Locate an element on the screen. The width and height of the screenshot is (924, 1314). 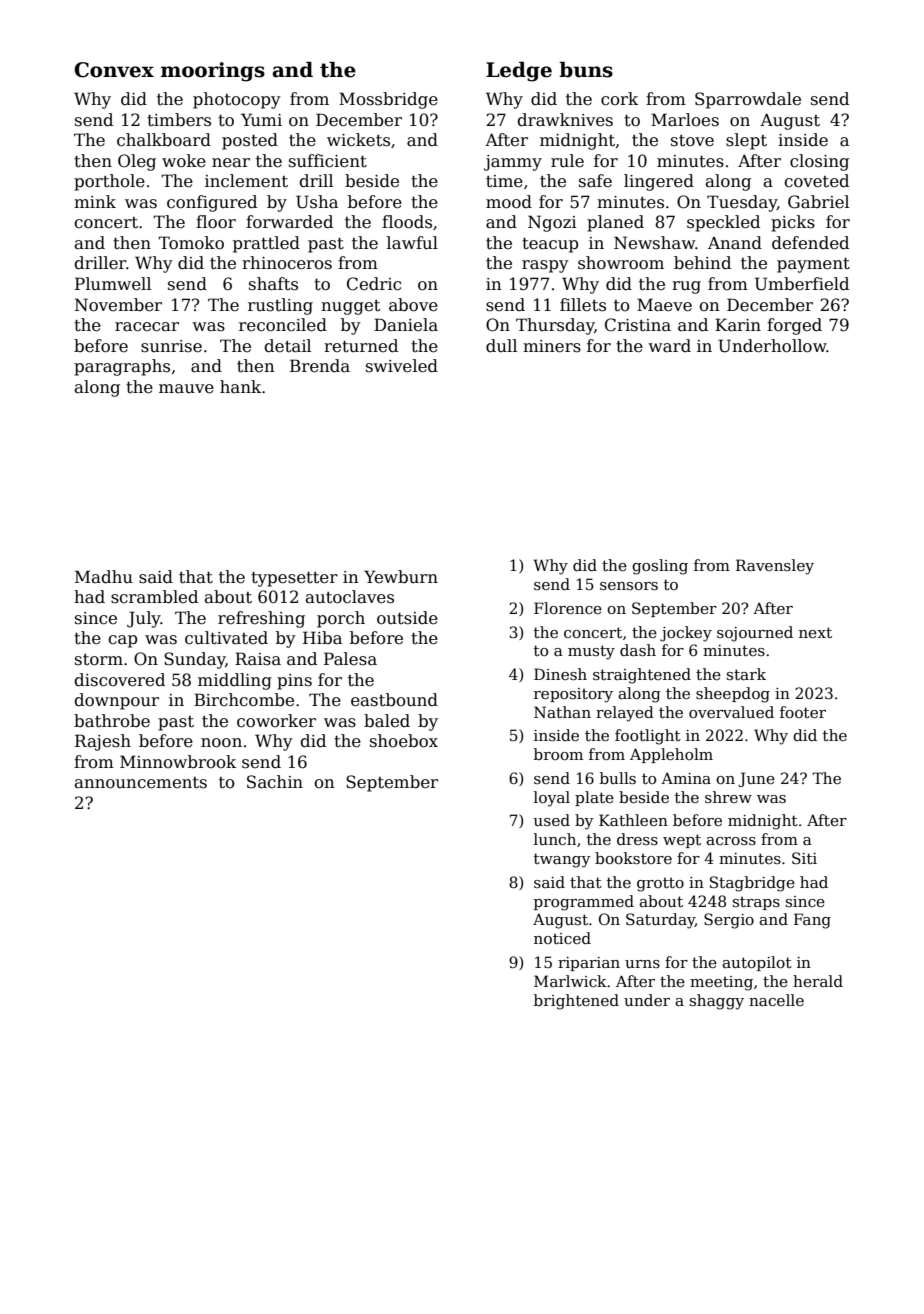
Marlwick is located at coordinates (570, 981).
